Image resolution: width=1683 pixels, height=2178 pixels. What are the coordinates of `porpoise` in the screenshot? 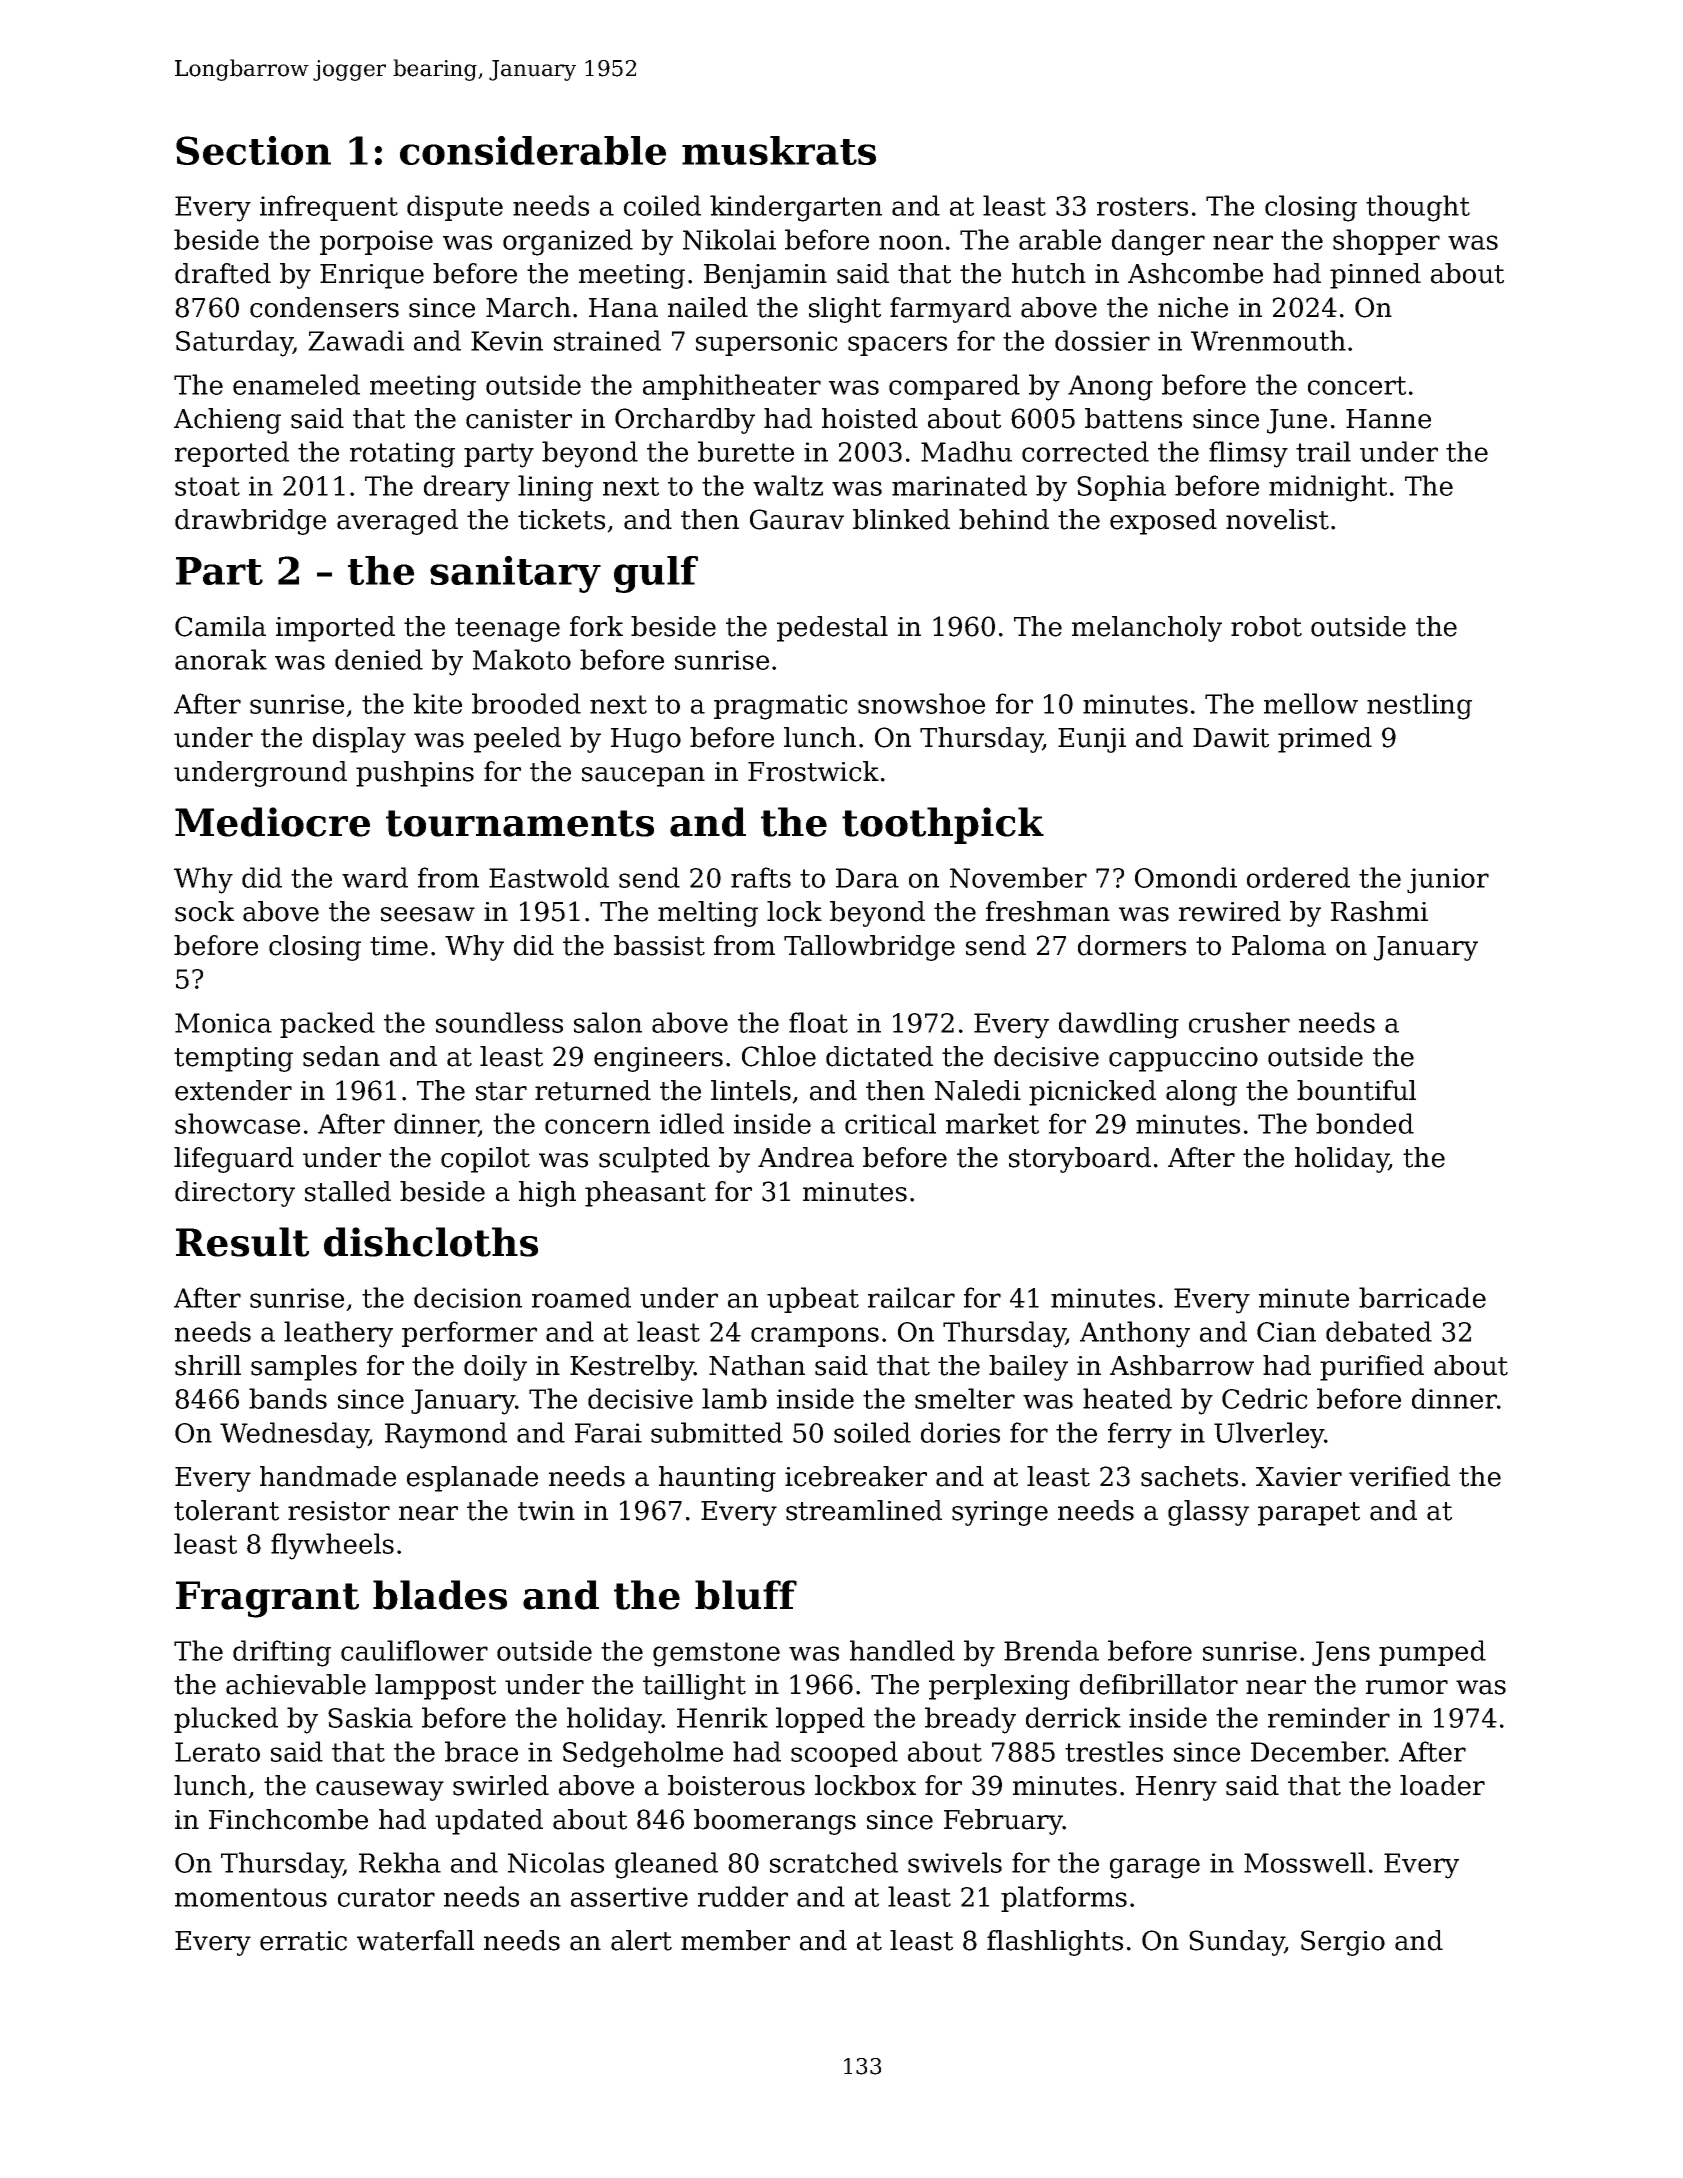 It's located at (376, 242).
